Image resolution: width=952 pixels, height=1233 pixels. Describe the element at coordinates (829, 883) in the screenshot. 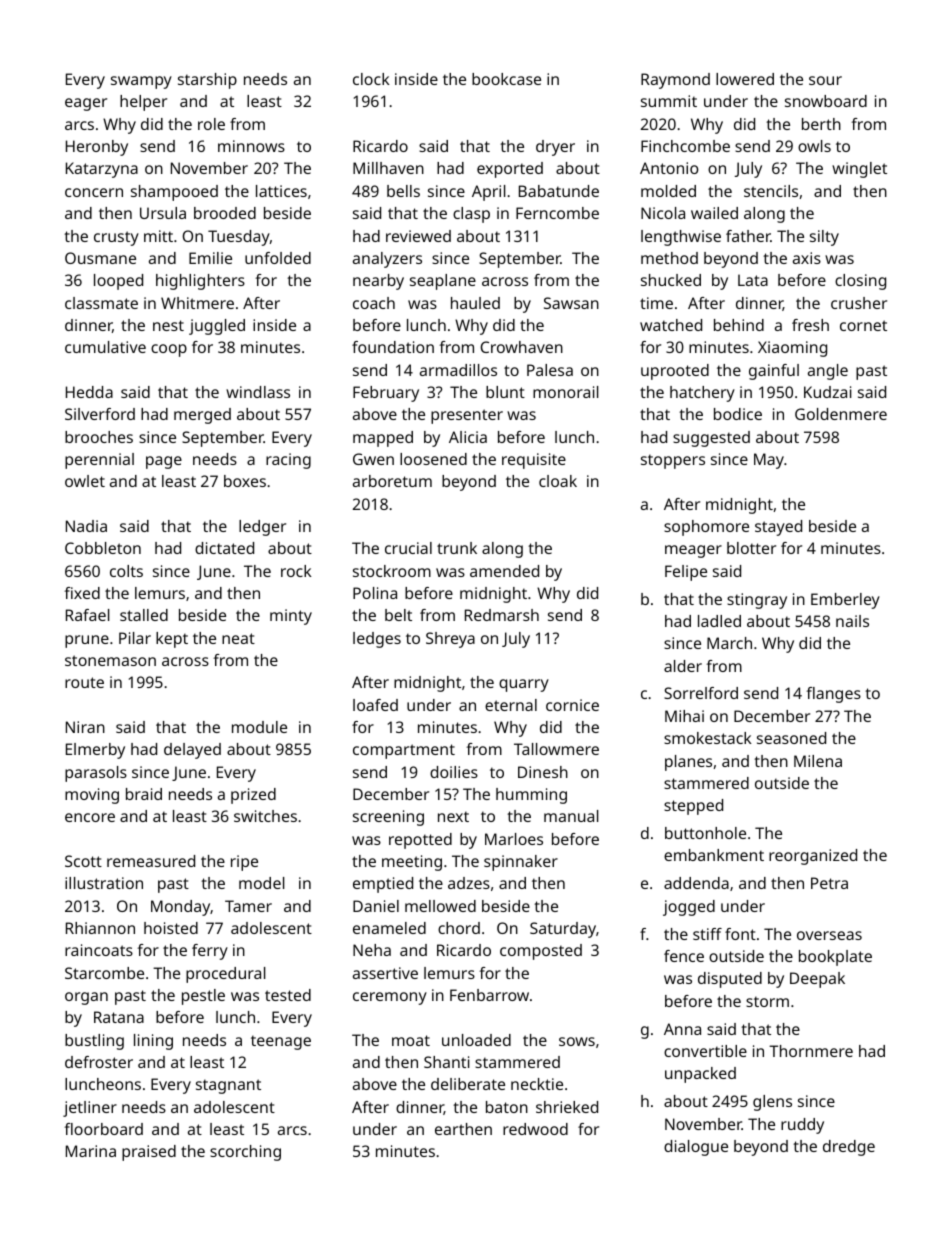

I see `Petra` at that location.
